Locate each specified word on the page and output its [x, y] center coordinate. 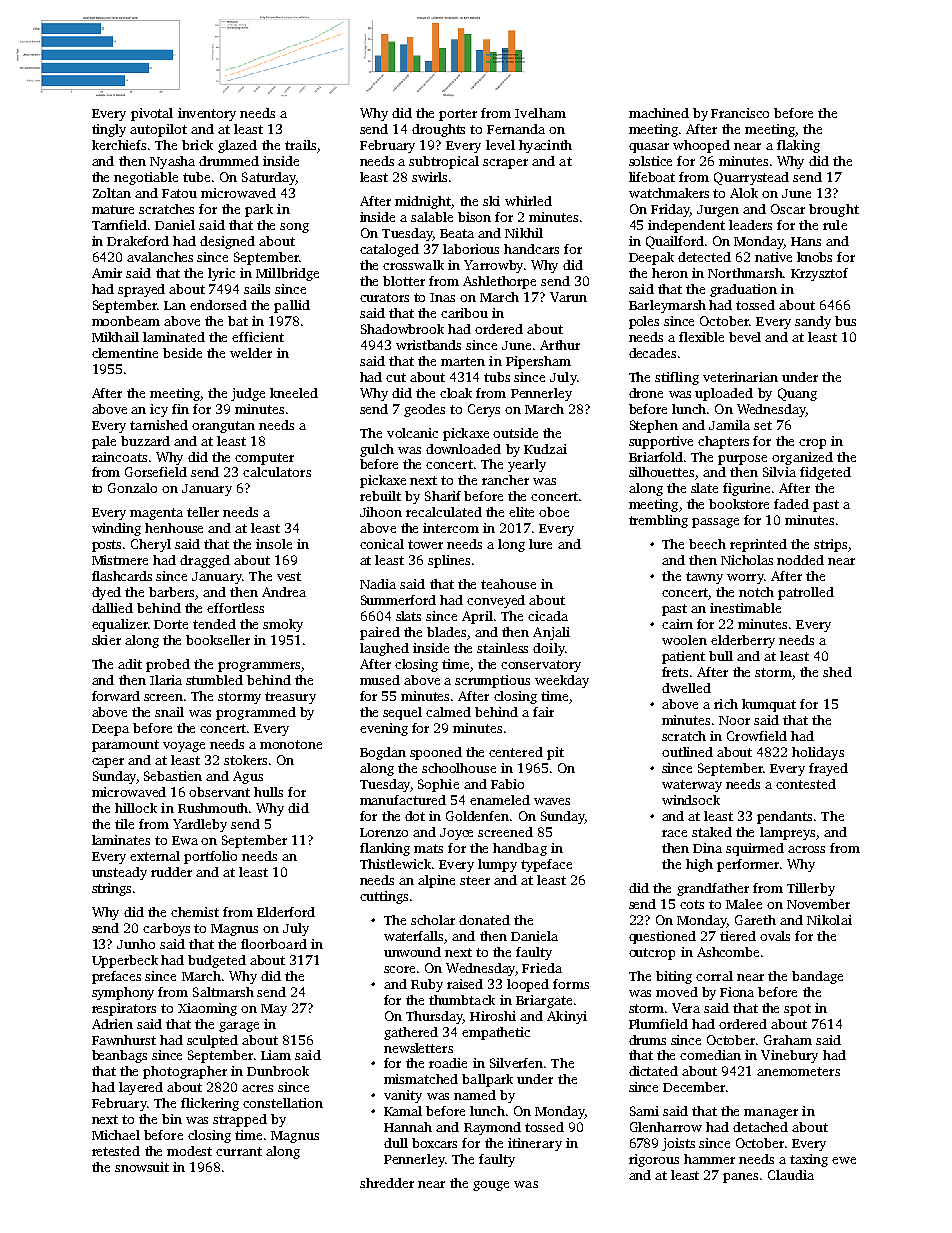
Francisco [740, 113]
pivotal [152, 114]
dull [396, 1143]
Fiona [737, 992]
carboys [166, 929]
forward [116, 696]
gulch [377, 450]
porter [458, 115]
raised [465, 984]
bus [845, 321]
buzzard [145, 441]
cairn [677, 624]
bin [172, 1119]
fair [543, 712]
